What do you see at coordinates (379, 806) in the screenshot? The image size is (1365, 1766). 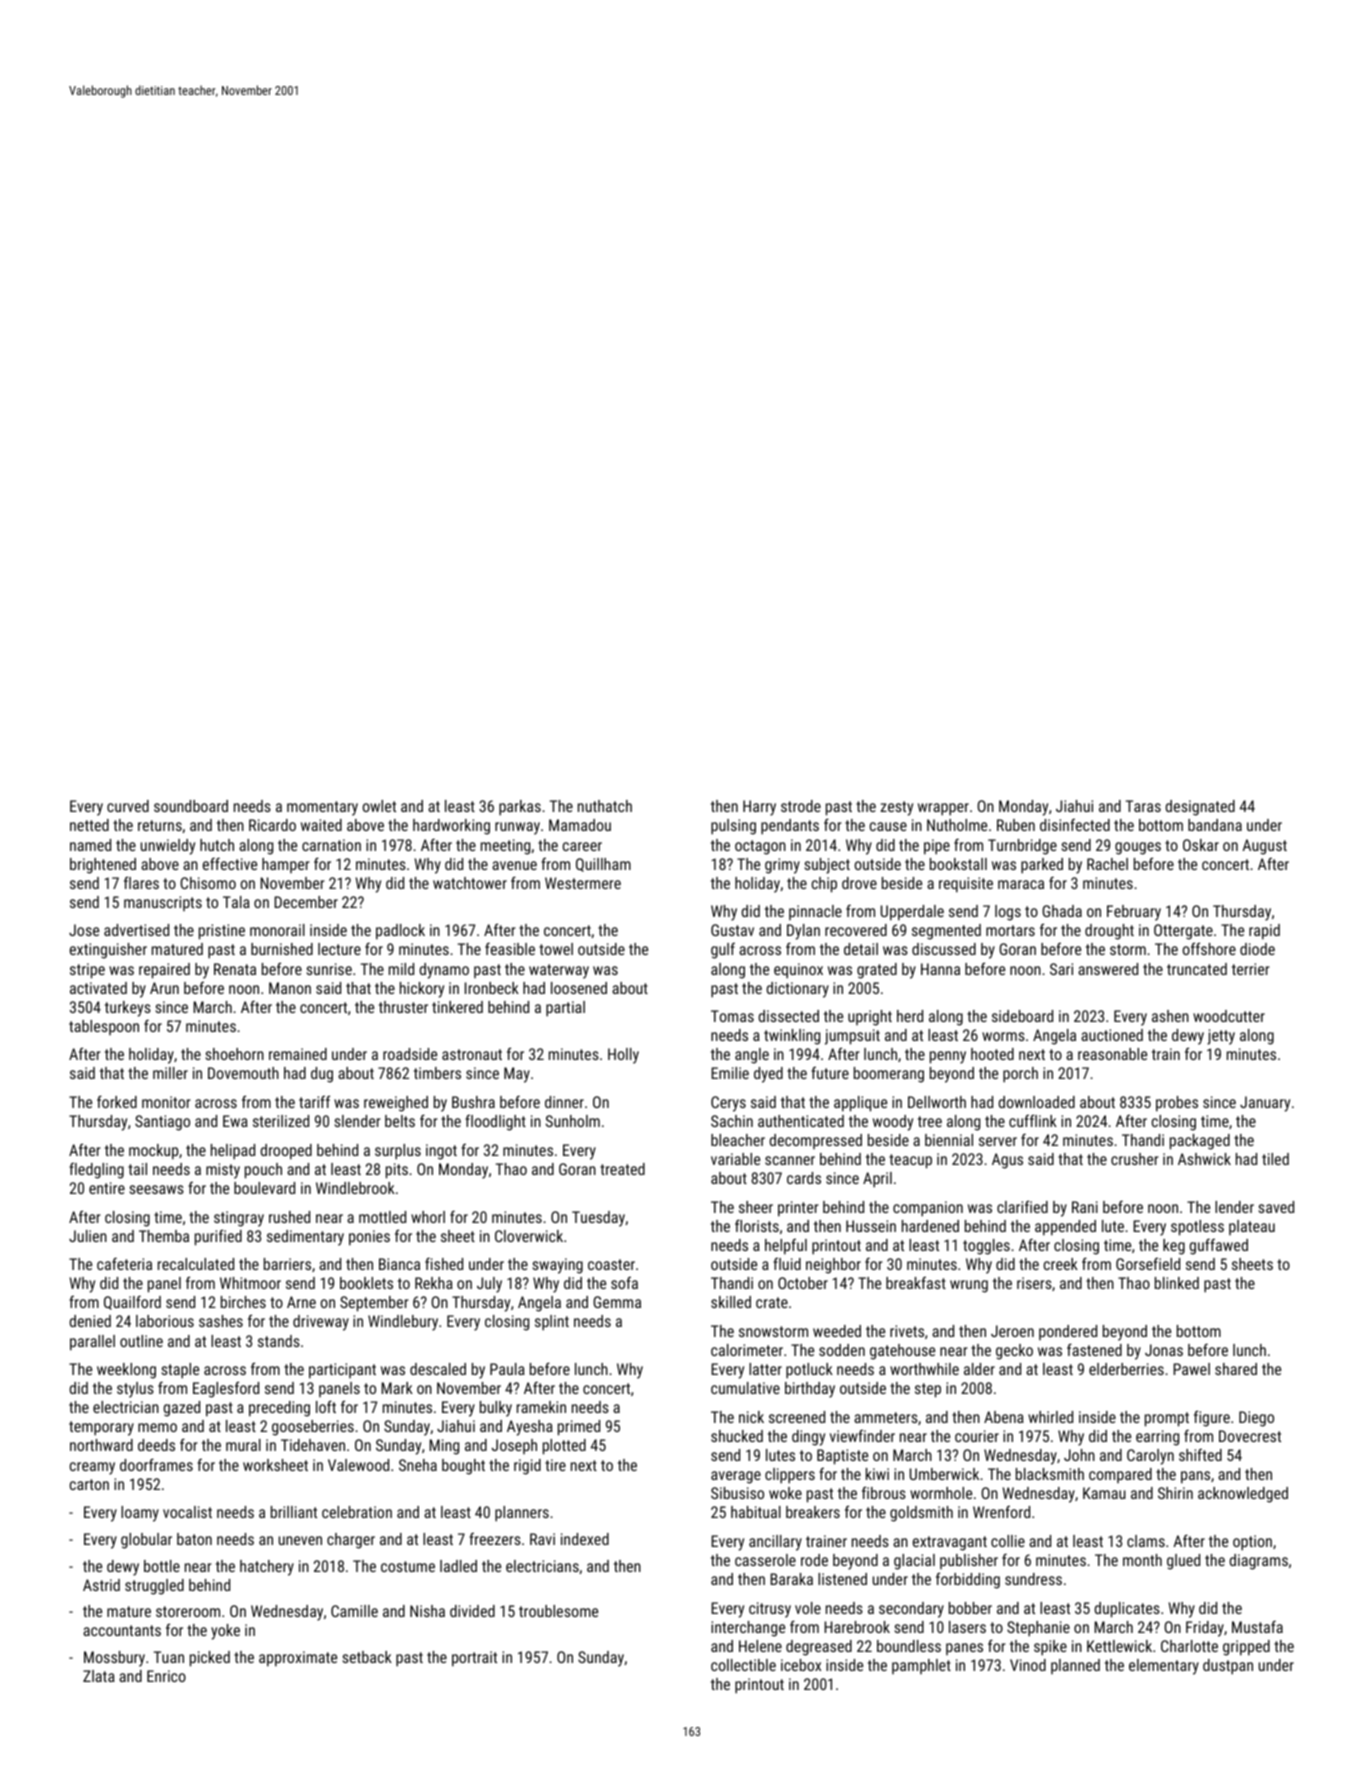 I see `owlet` at bounding box center [379, 806].
